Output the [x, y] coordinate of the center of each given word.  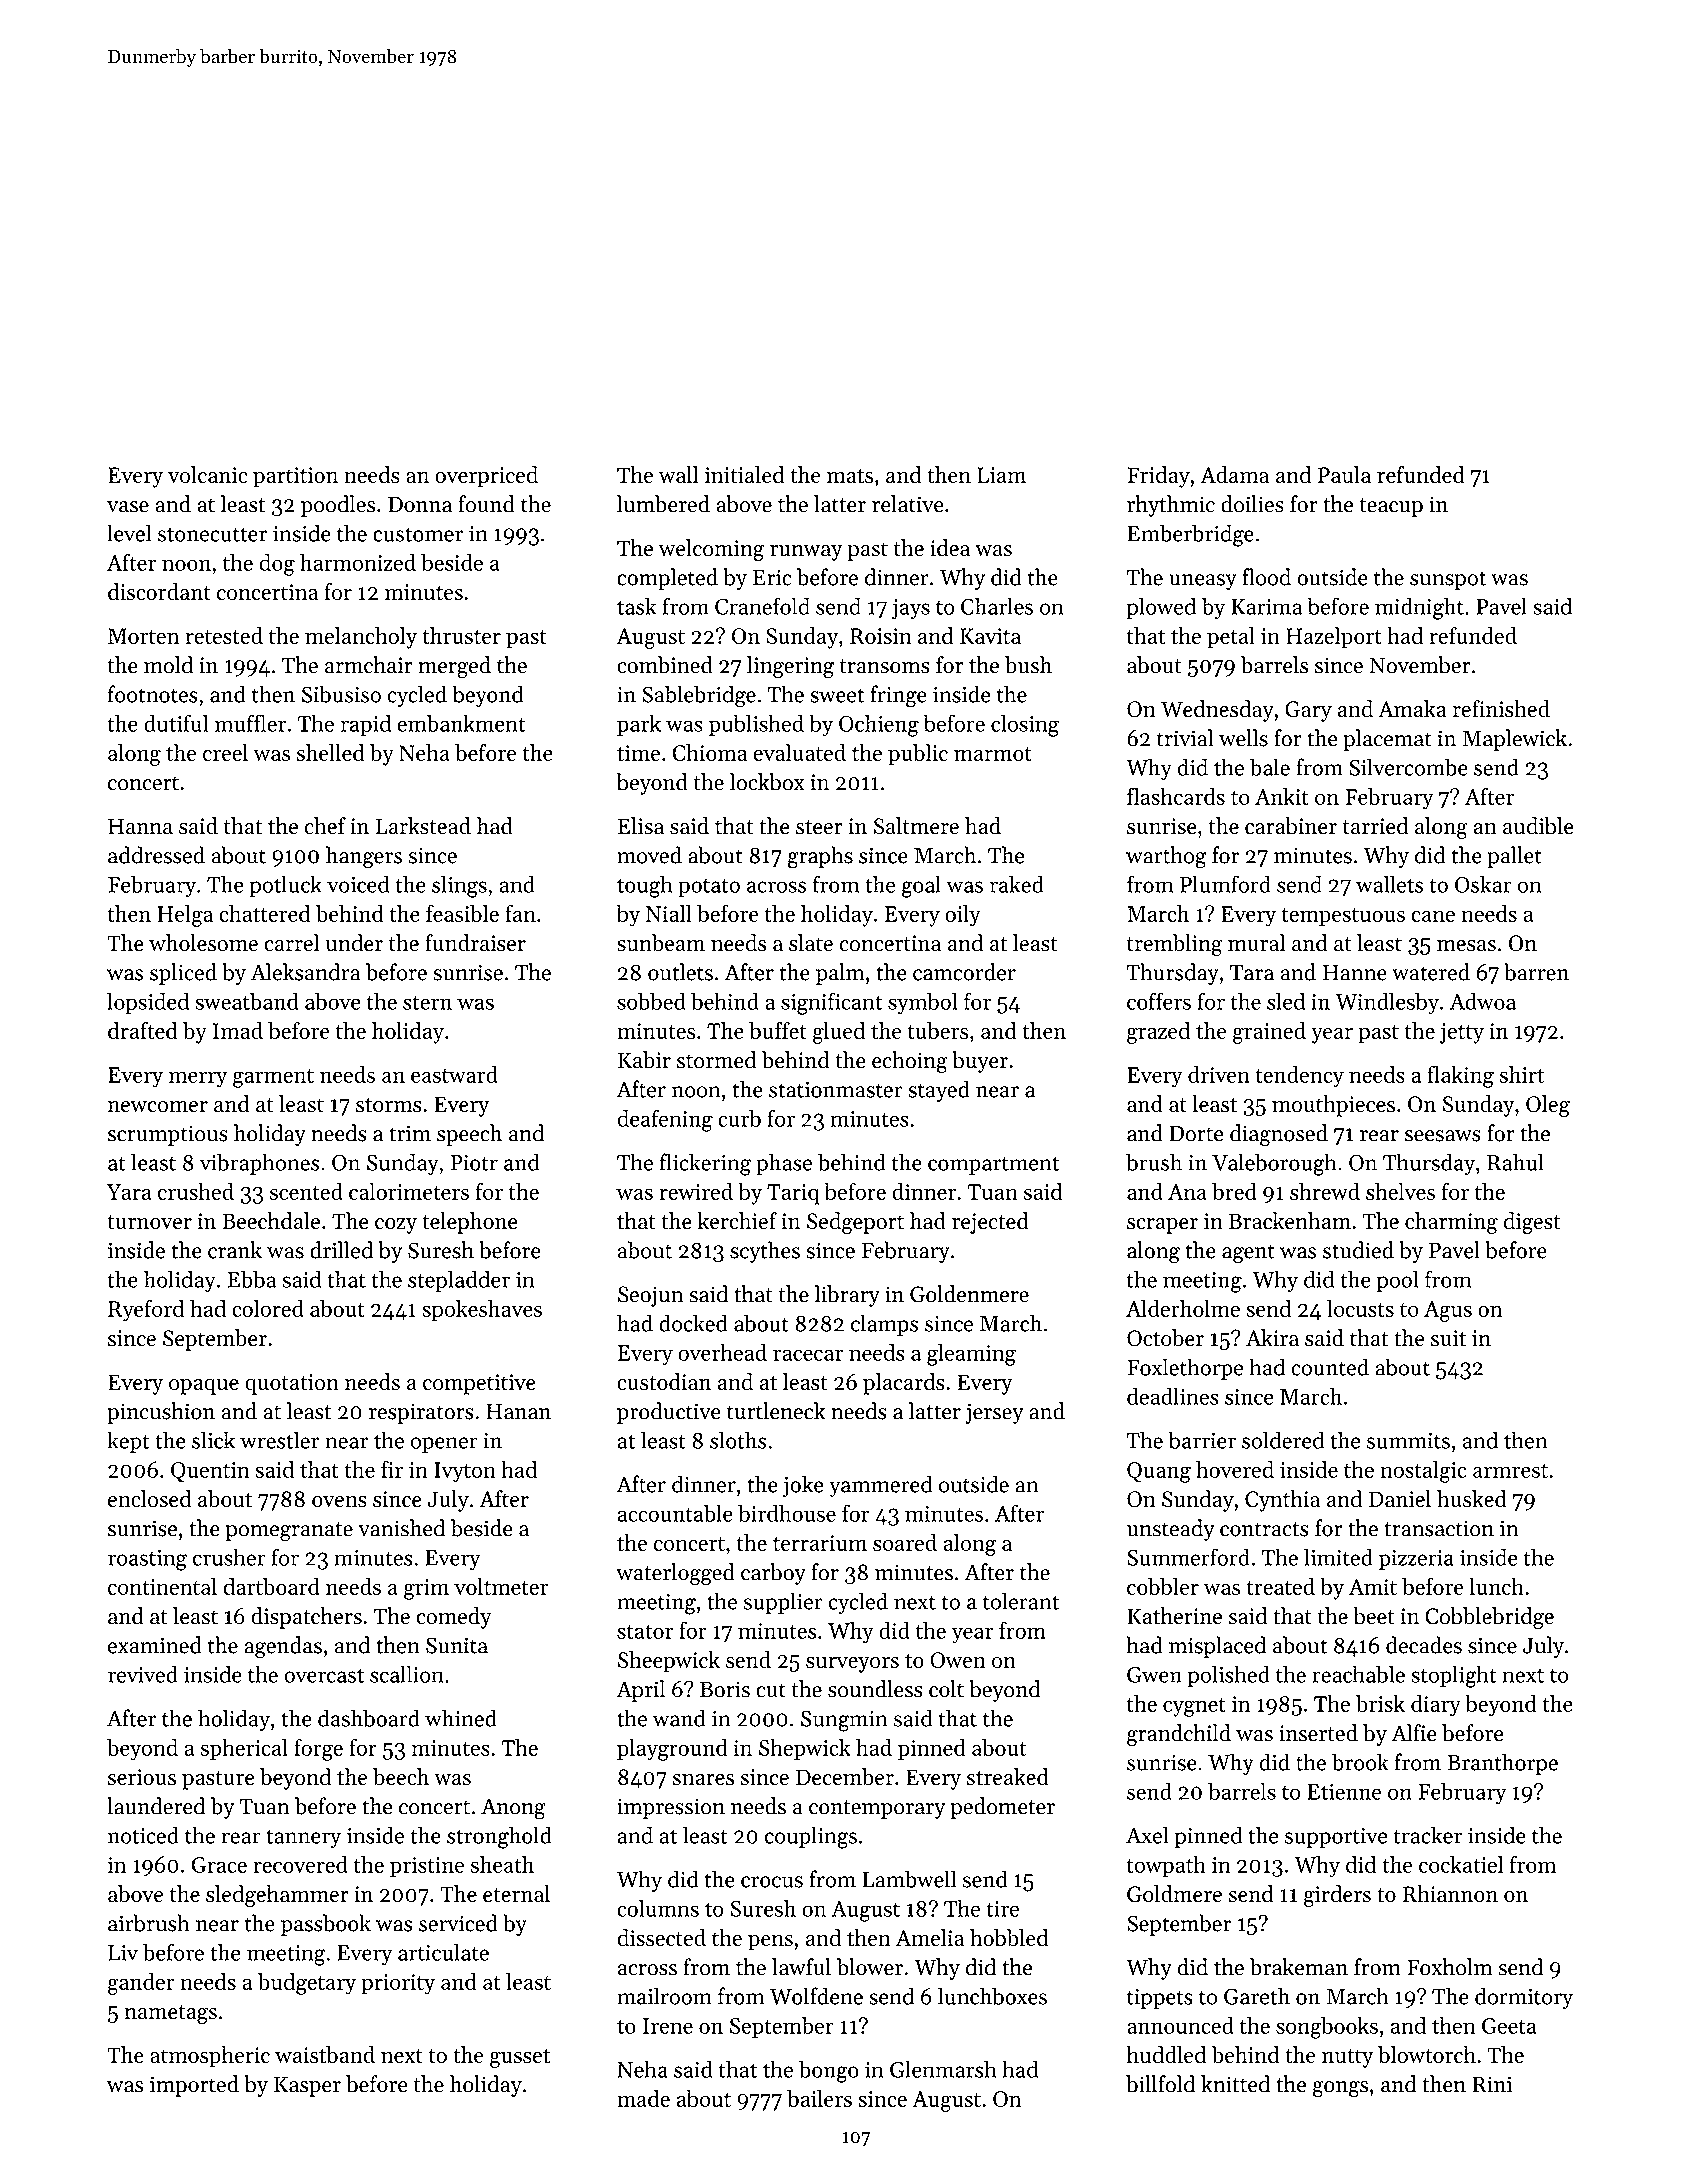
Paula [1344, 474]
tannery [303, 1838]
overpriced [486, 477]
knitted [1235, 2084]
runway [806, 553]
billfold [1160, 2084]
